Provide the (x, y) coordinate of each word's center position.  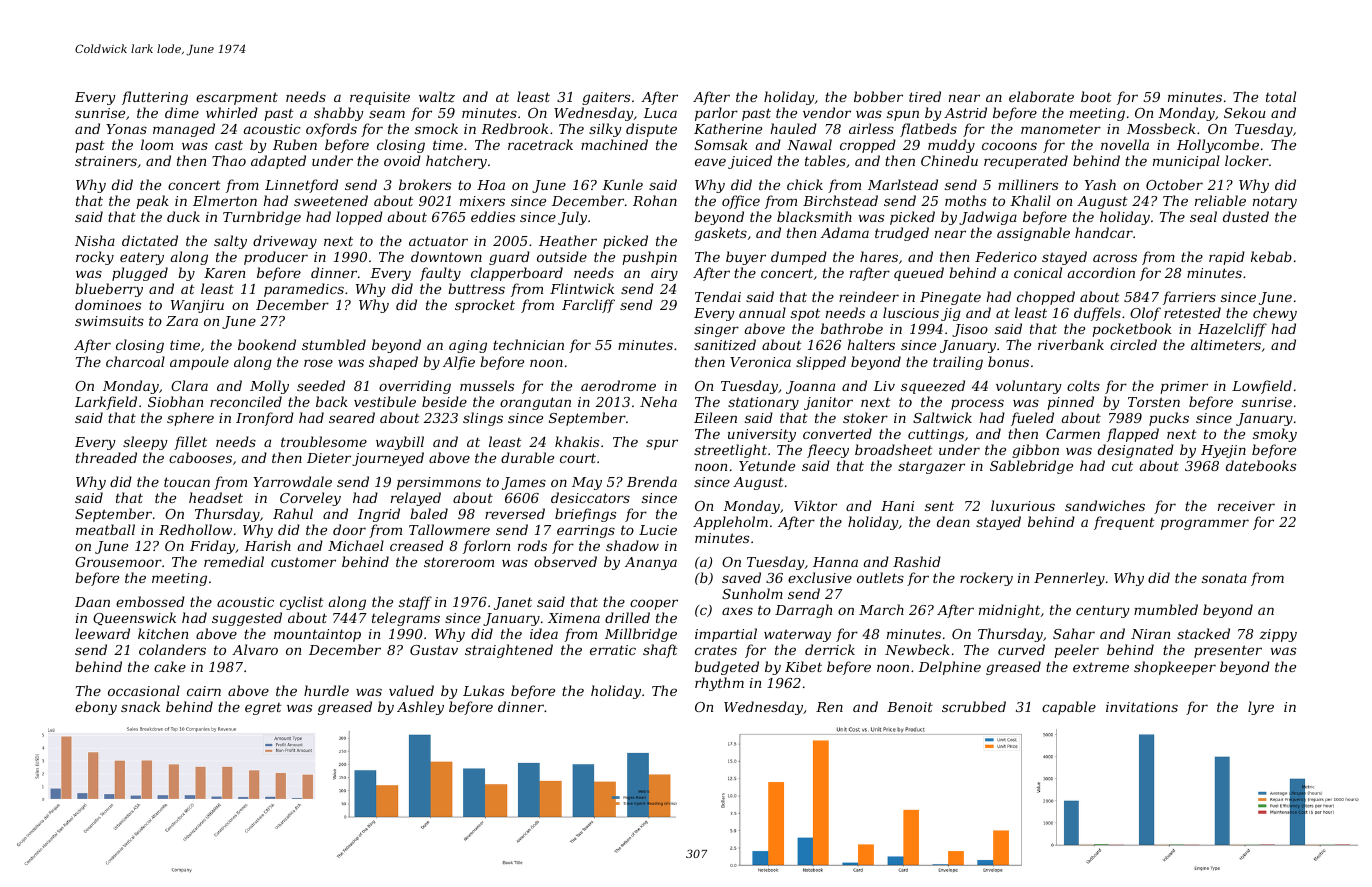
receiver (1246, 506)
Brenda (652, 481)
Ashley (420, 708)
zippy (1278, 635)
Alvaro (255, 649)
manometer (1061, 129)
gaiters (606, 98)
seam (387, 114)
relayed (416, 499)
